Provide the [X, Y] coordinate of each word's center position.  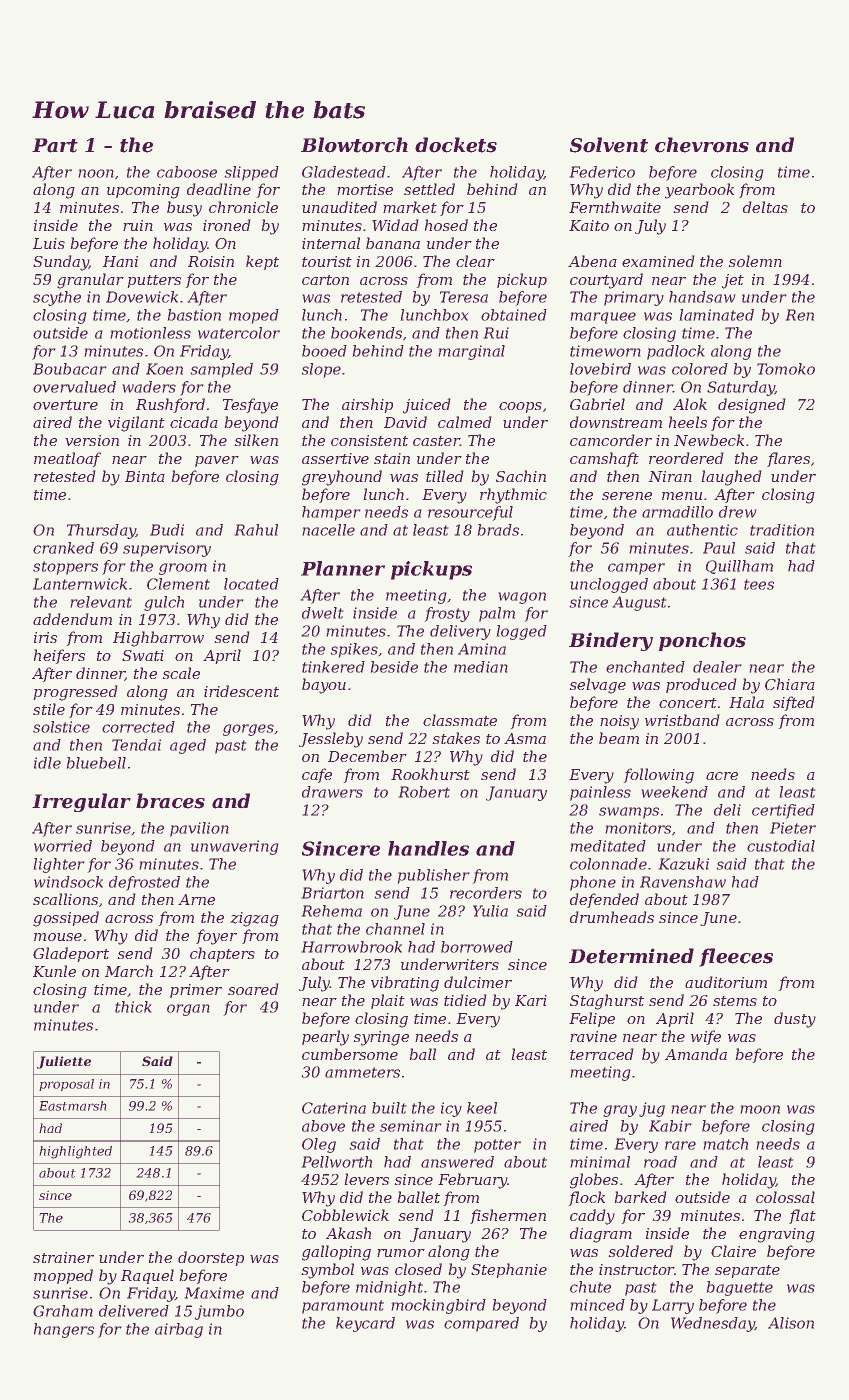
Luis [49, 243]
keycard [365, 1324]
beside [394, 667]
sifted [794, 703]
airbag [179, 1330]
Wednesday [713, 1324]
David [405, 422]
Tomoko [786, 369]
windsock [68, 882]
